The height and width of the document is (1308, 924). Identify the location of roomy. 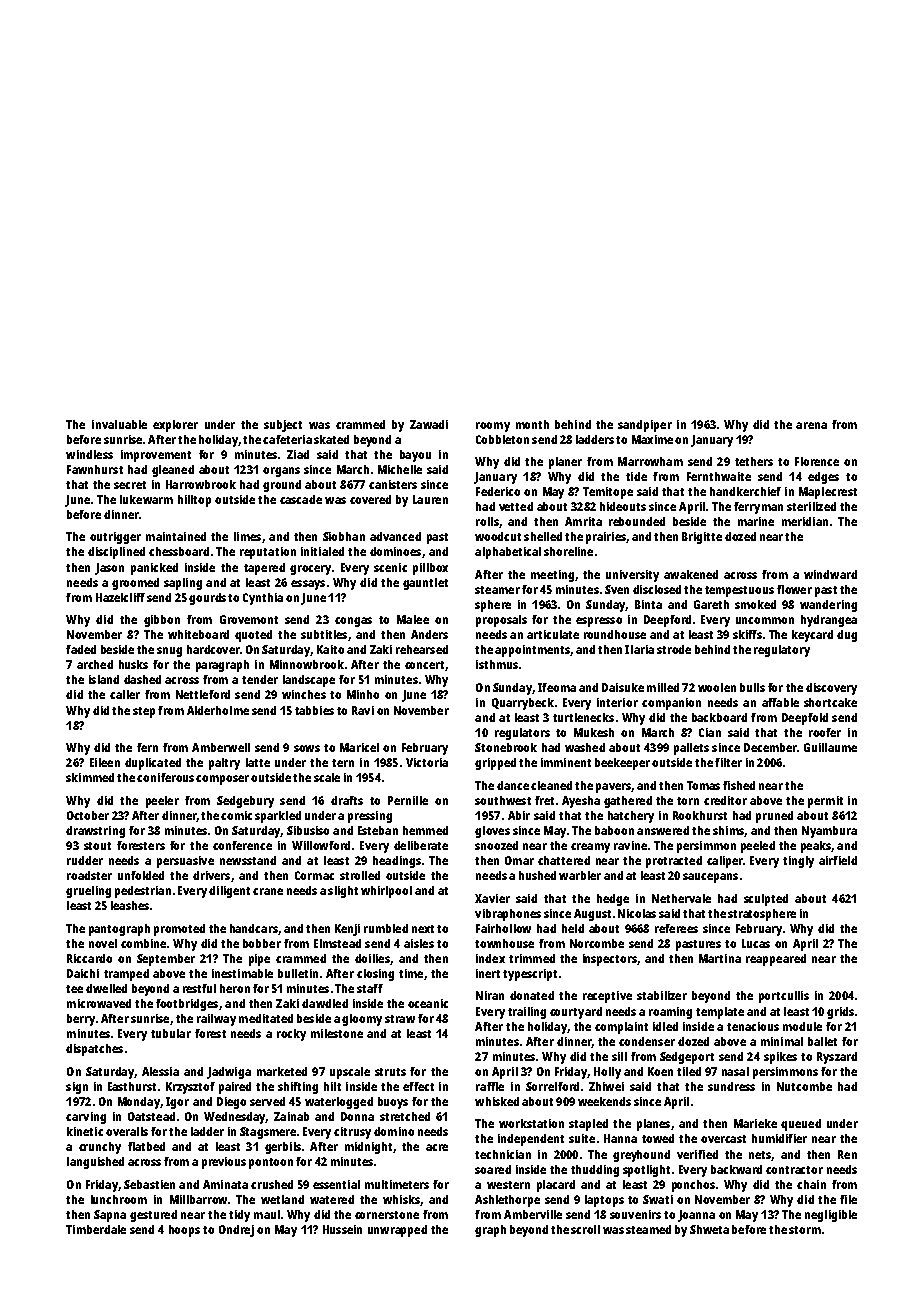
(493, 427).
